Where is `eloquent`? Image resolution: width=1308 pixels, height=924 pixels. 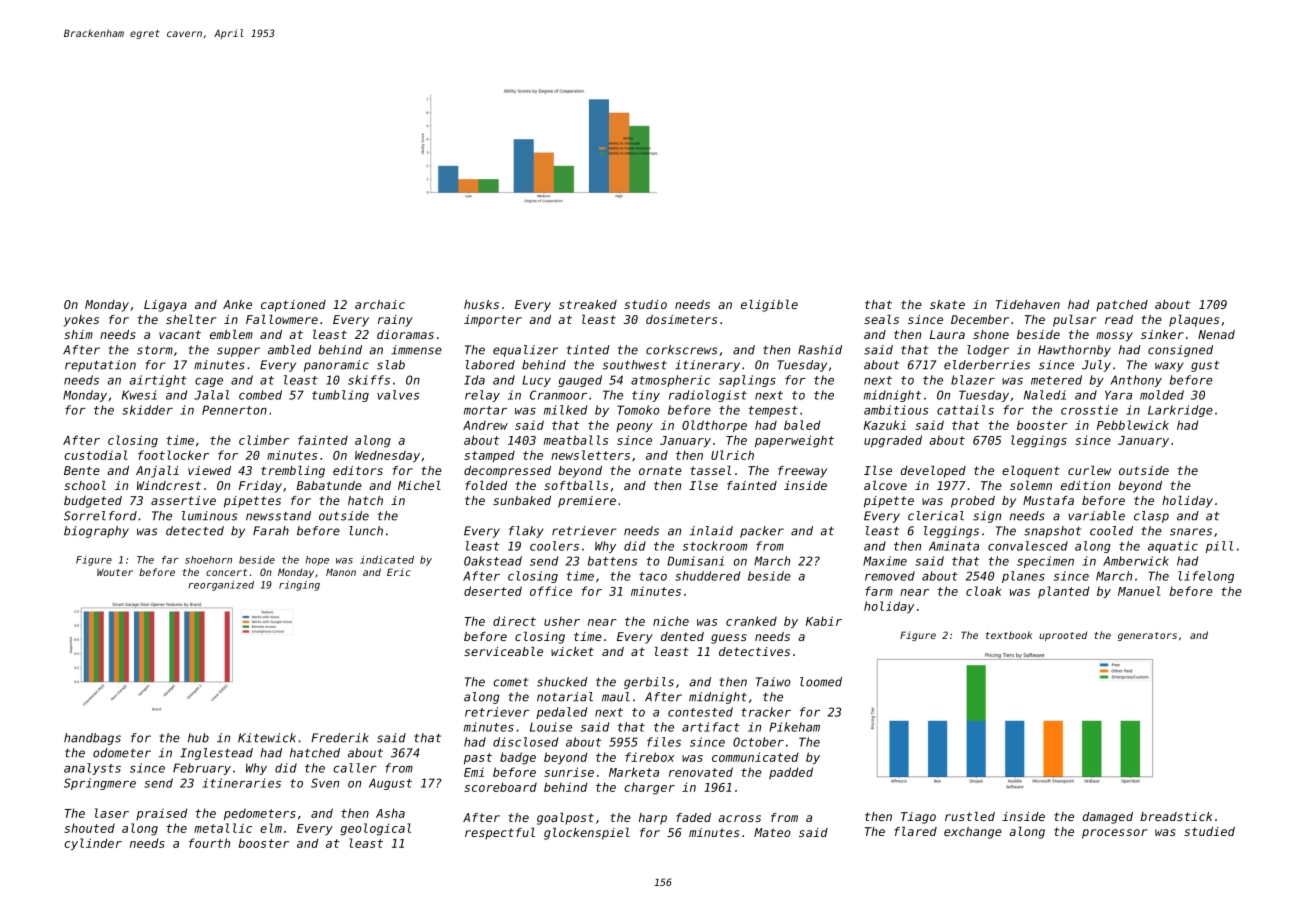
eloquent is located at coordinates (1031, 472).
